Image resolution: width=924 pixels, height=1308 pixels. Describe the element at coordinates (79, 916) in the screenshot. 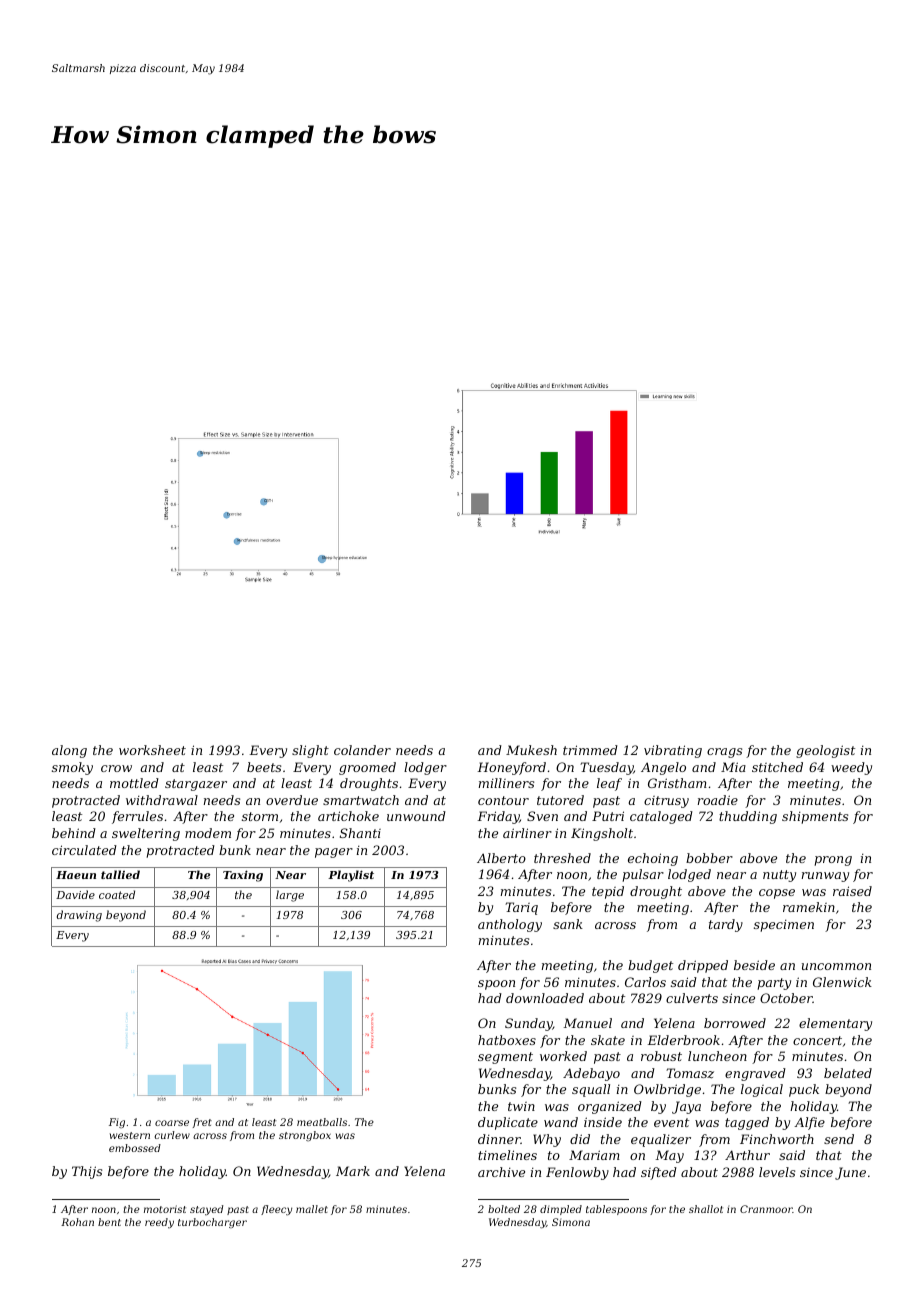

I see `drawing` at that location.
